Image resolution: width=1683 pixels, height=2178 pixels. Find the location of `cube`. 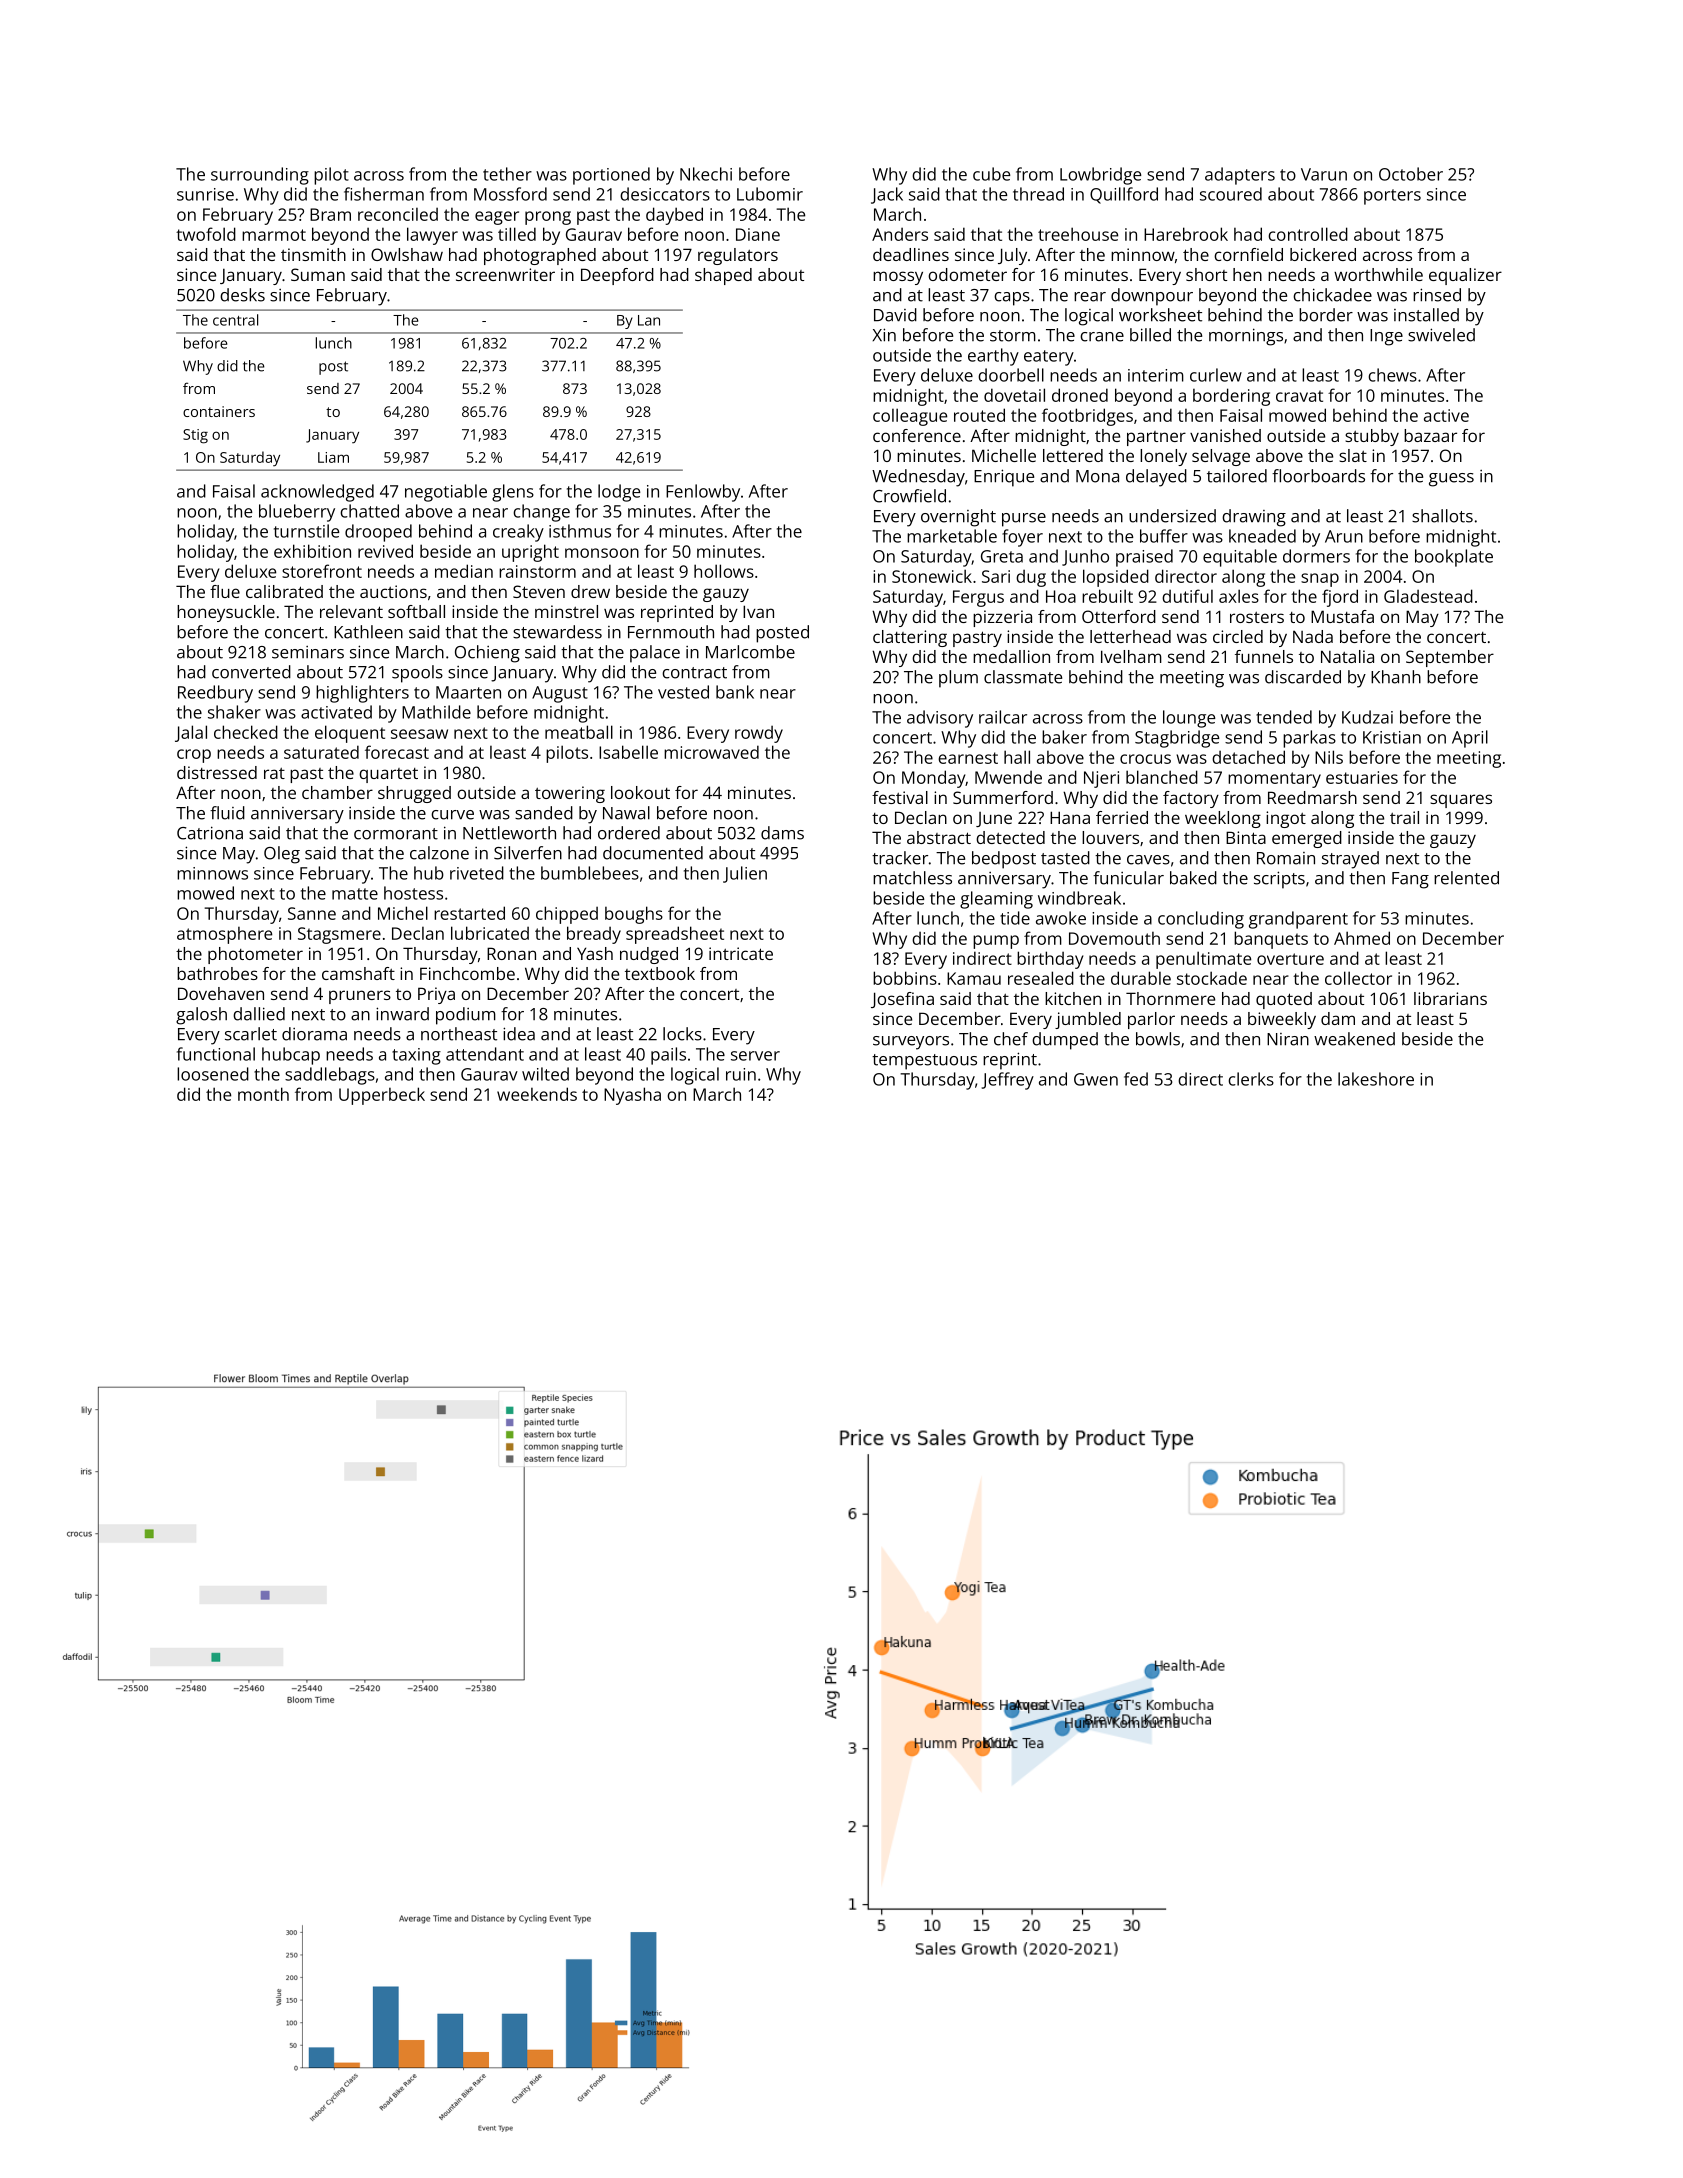

cube is located at coordinates (991, 174).
